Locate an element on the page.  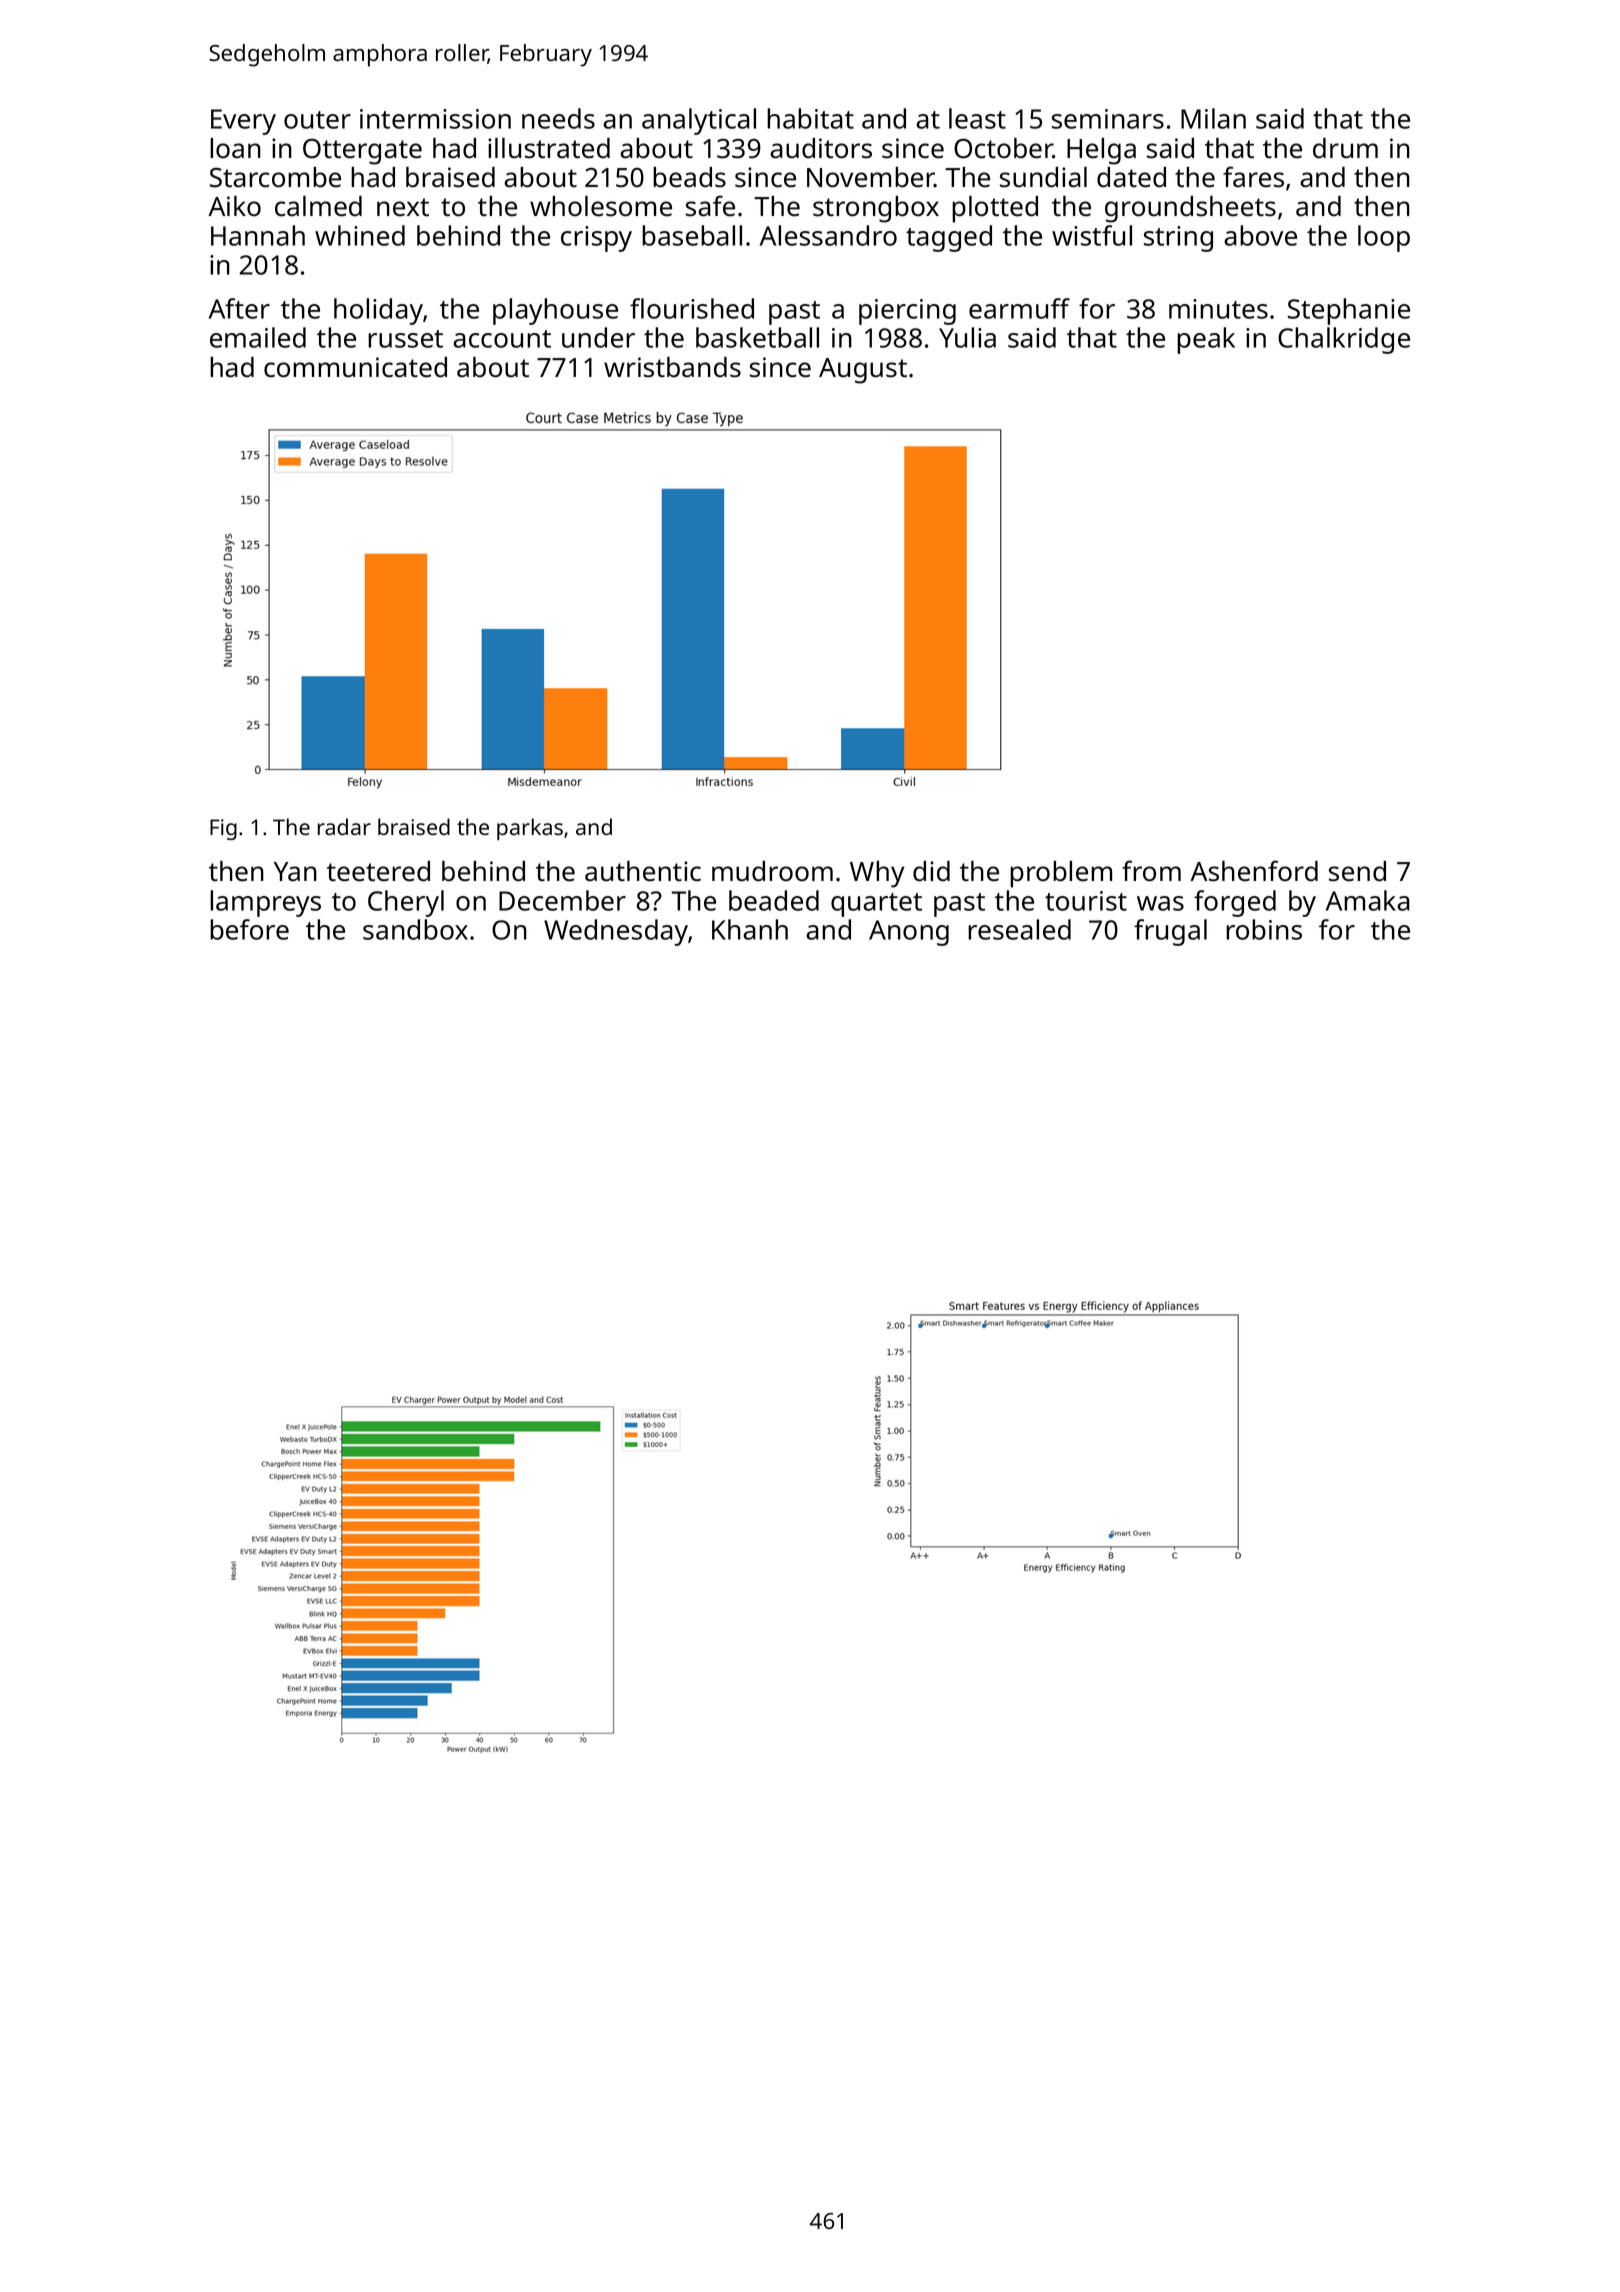
needs is located at coordinates (558, 118).
